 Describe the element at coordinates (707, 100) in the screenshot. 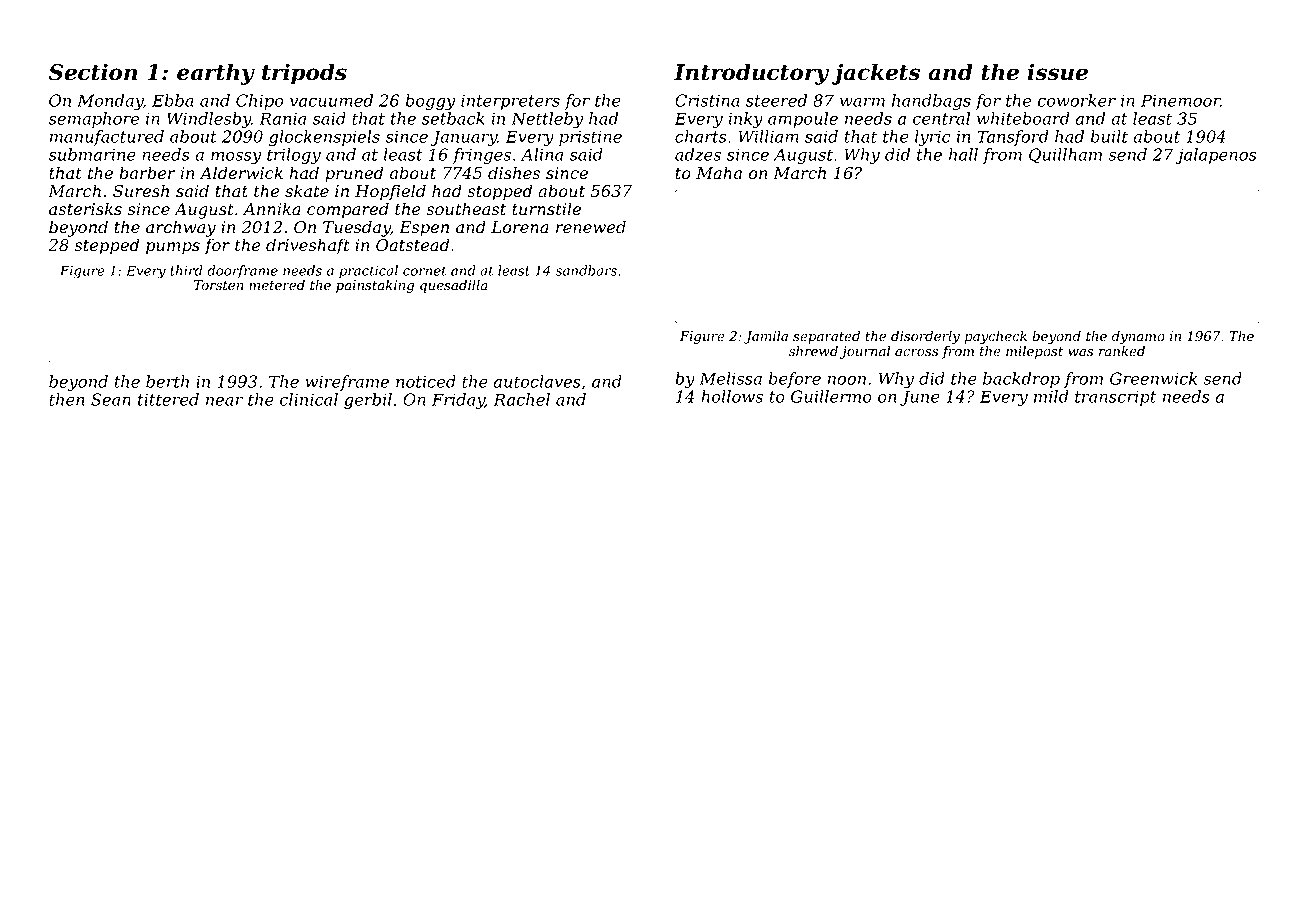

I see `Cristina` at that location.
